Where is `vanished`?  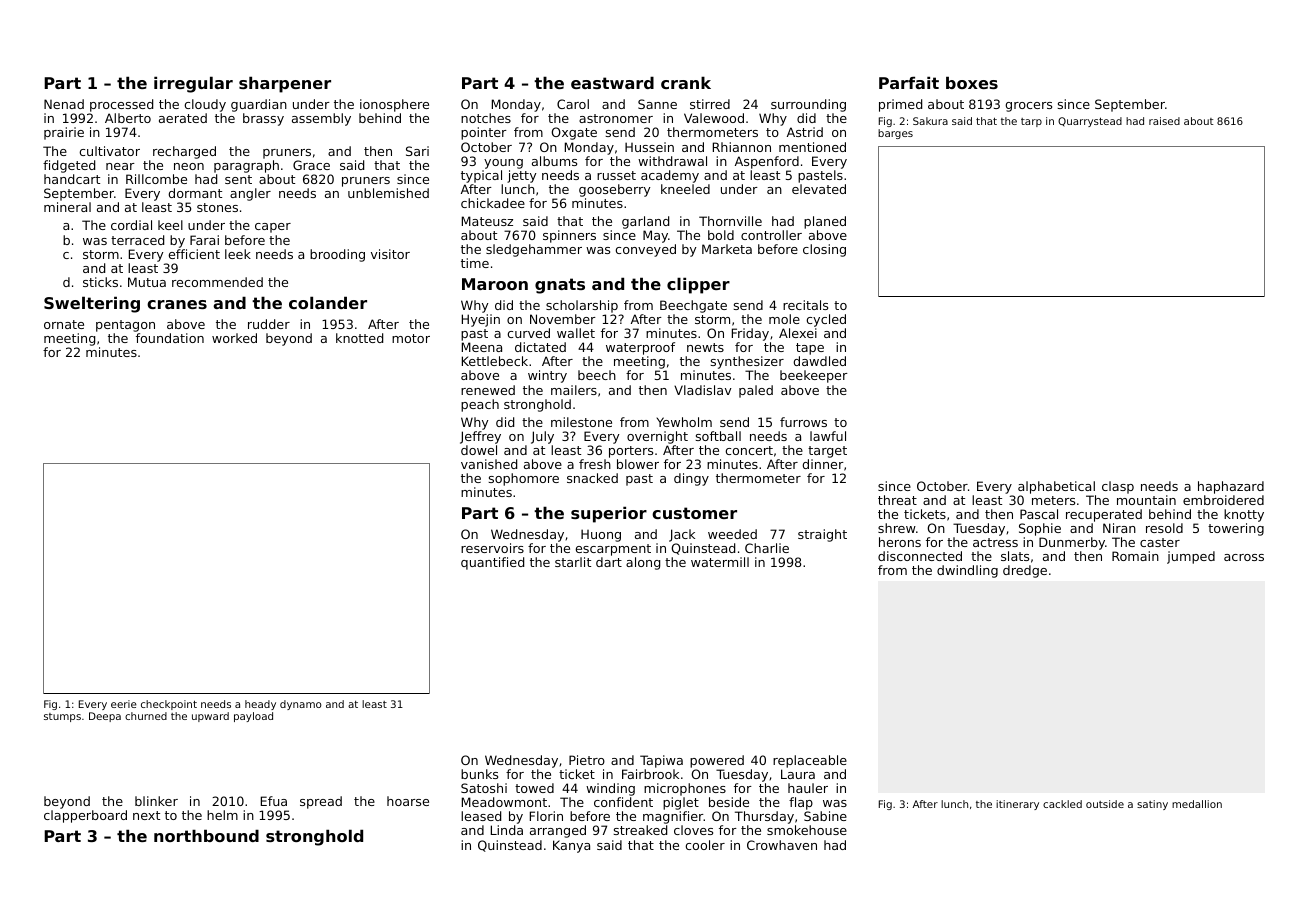
vanished is located at coordinates (489, 464).
